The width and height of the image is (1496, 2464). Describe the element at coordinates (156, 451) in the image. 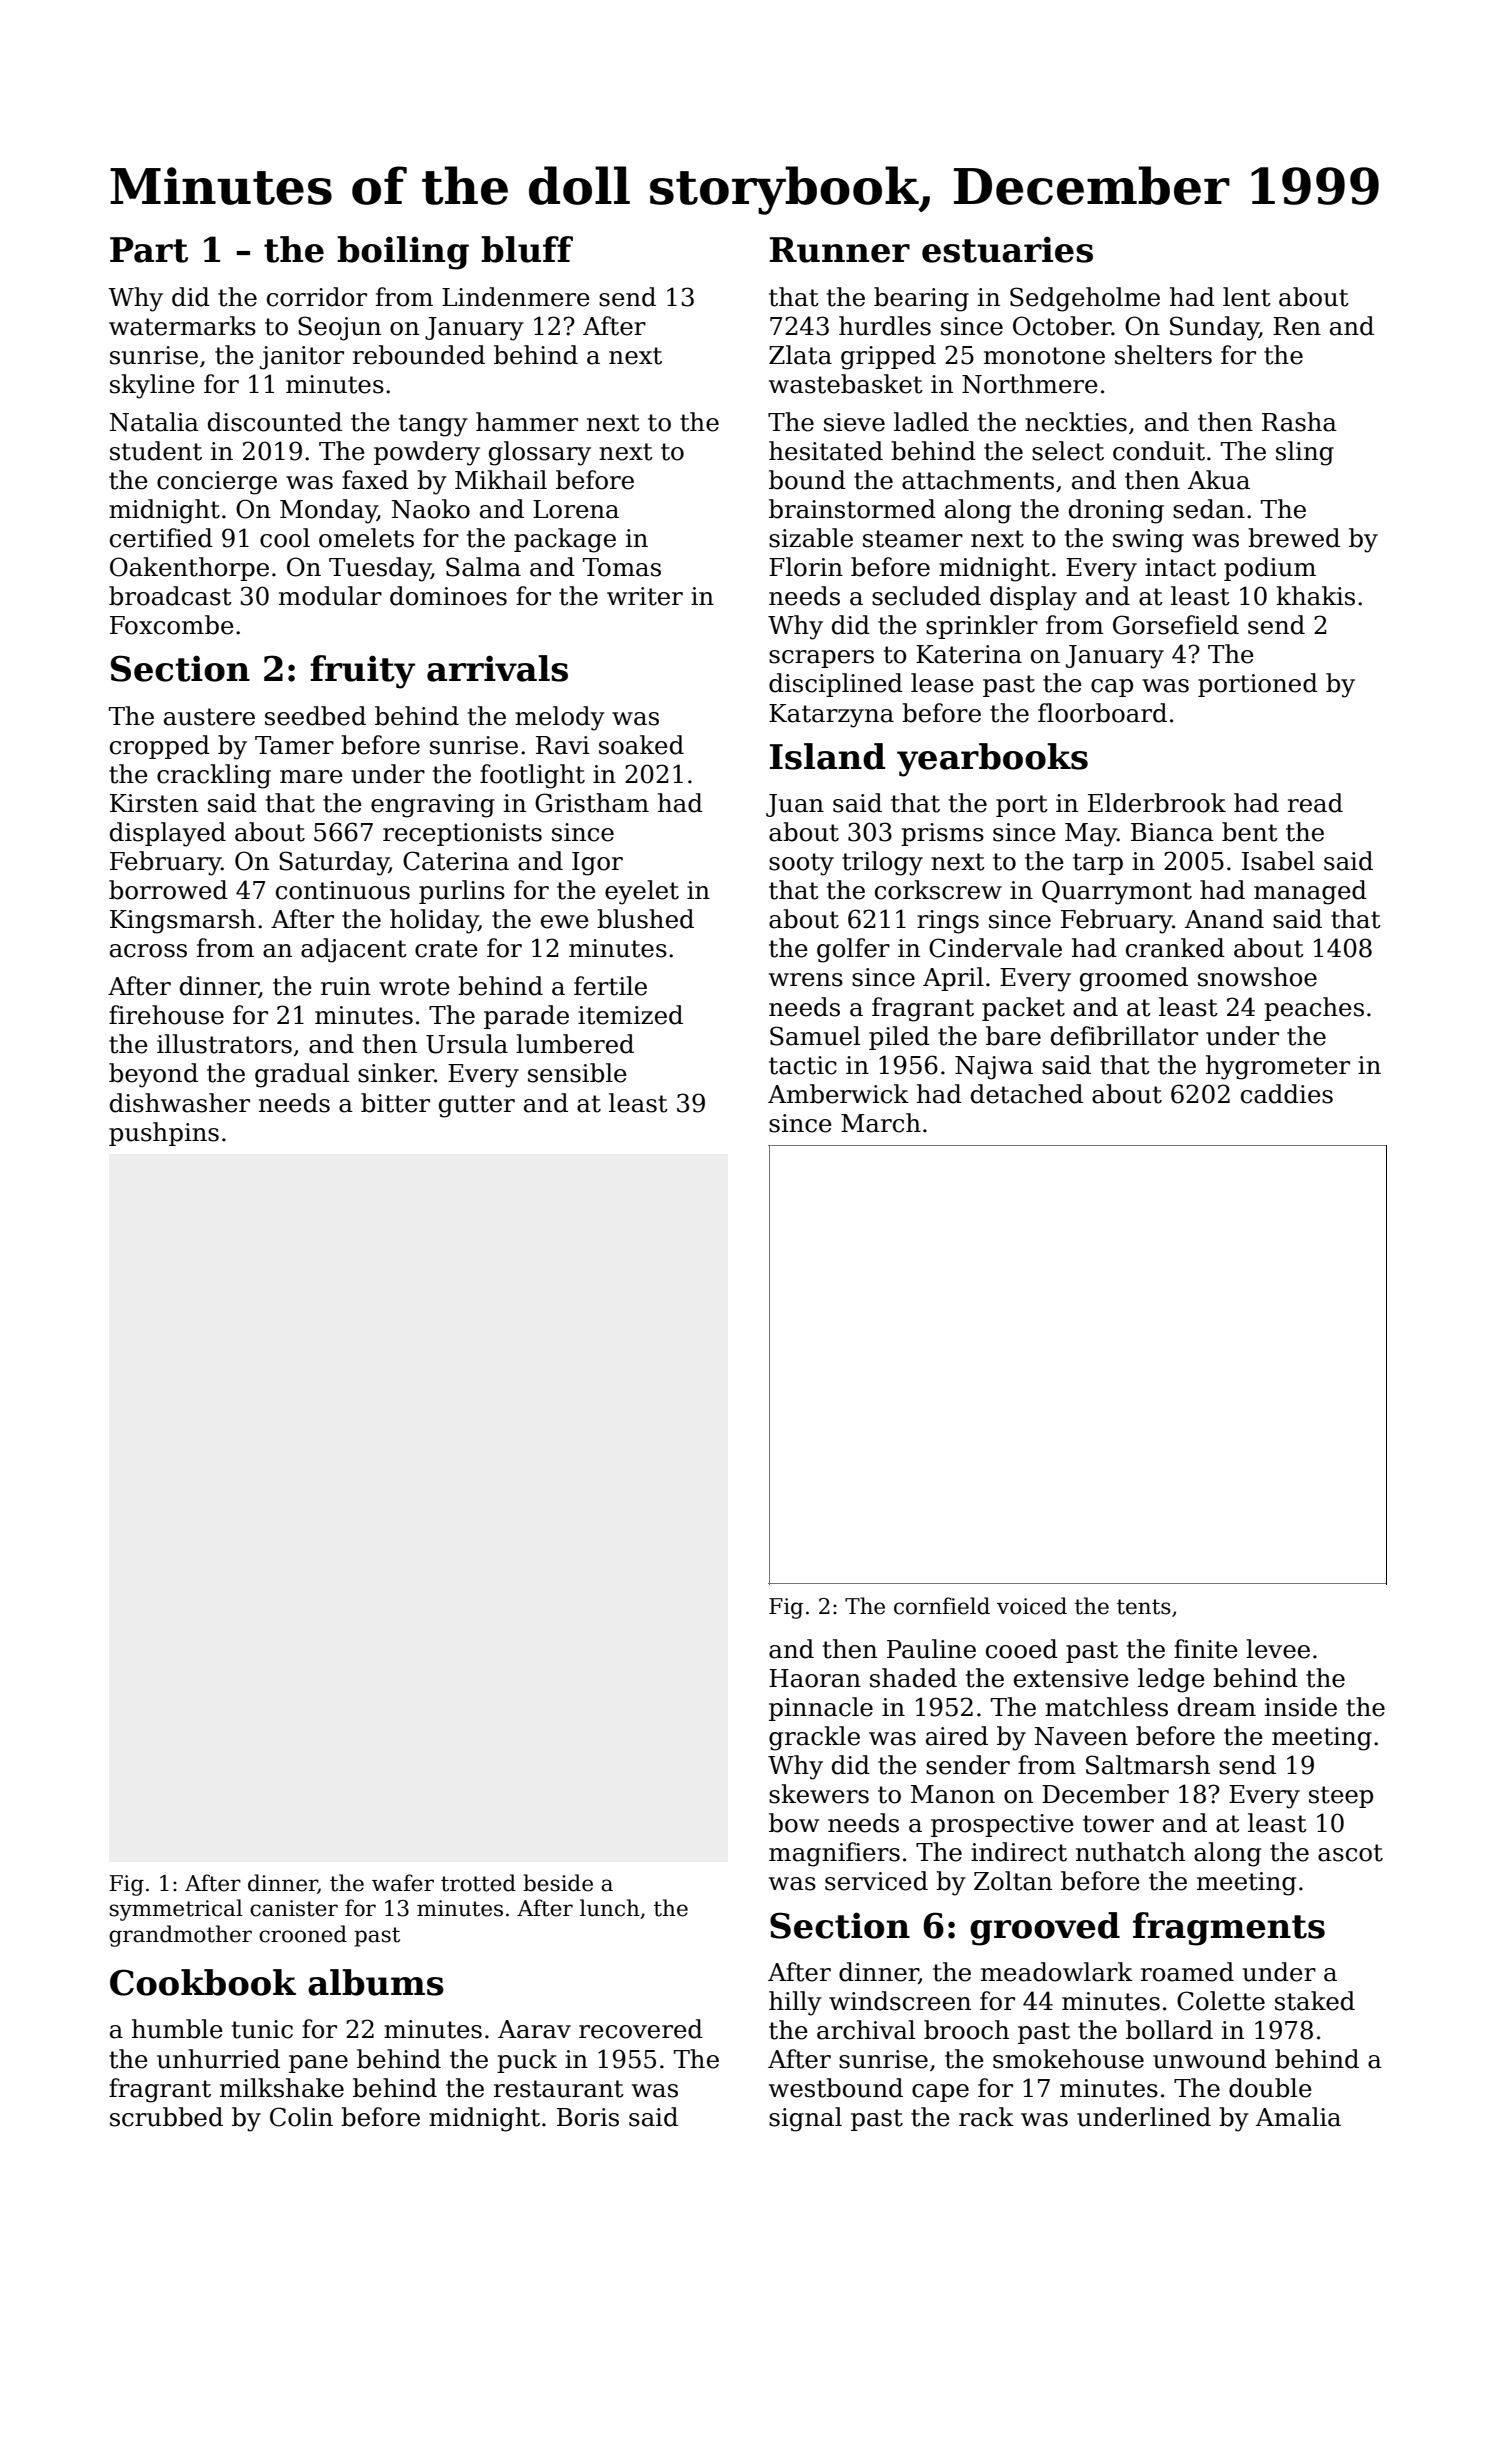

I see `student` at that location.
